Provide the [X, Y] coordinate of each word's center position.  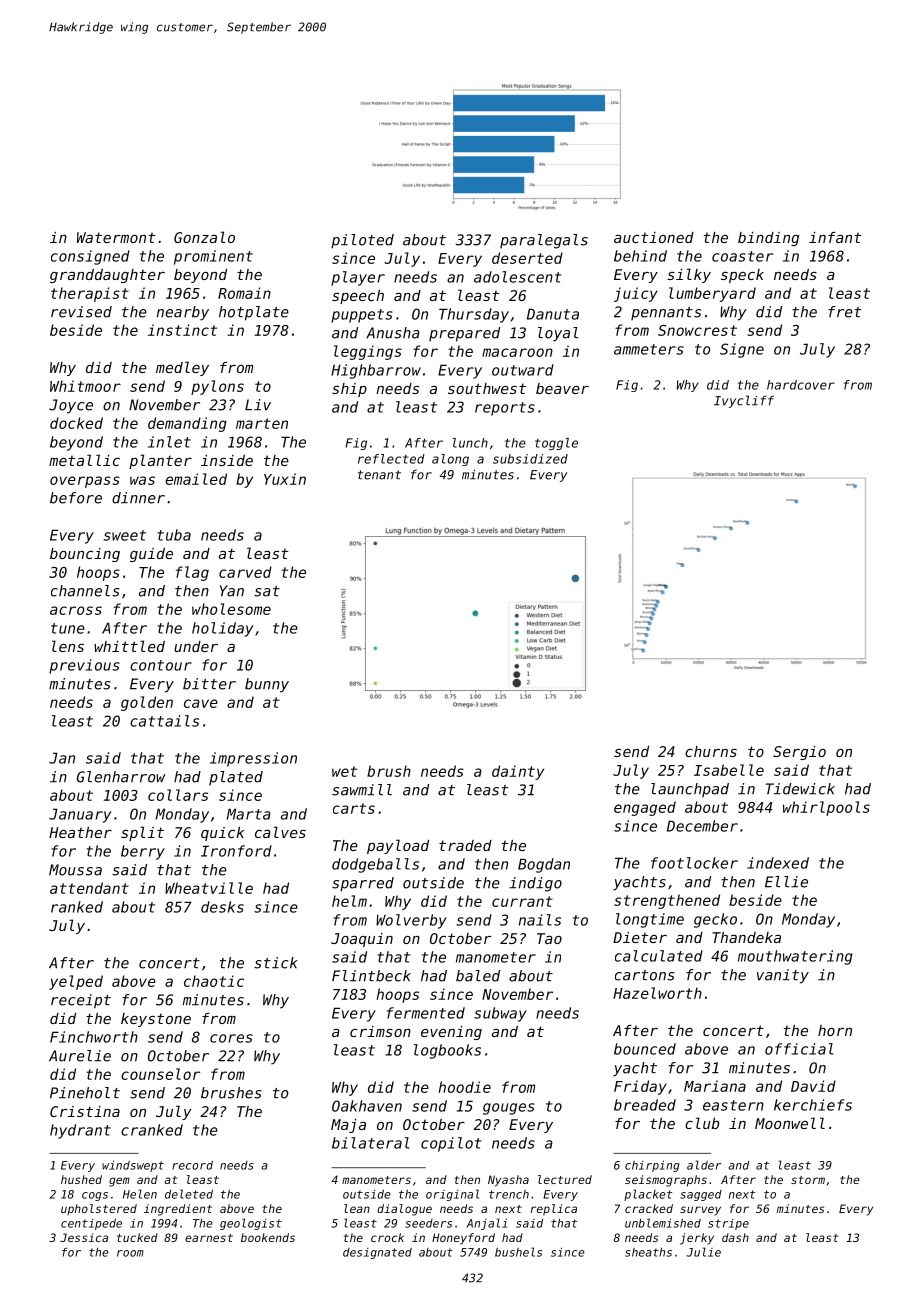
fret [844, 312]
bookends [268, 1237]
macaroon [517, 352]
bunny [267, 685]
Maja [348, 1126]
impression [253, 759]
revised [81, 312]
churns [711, 751]
